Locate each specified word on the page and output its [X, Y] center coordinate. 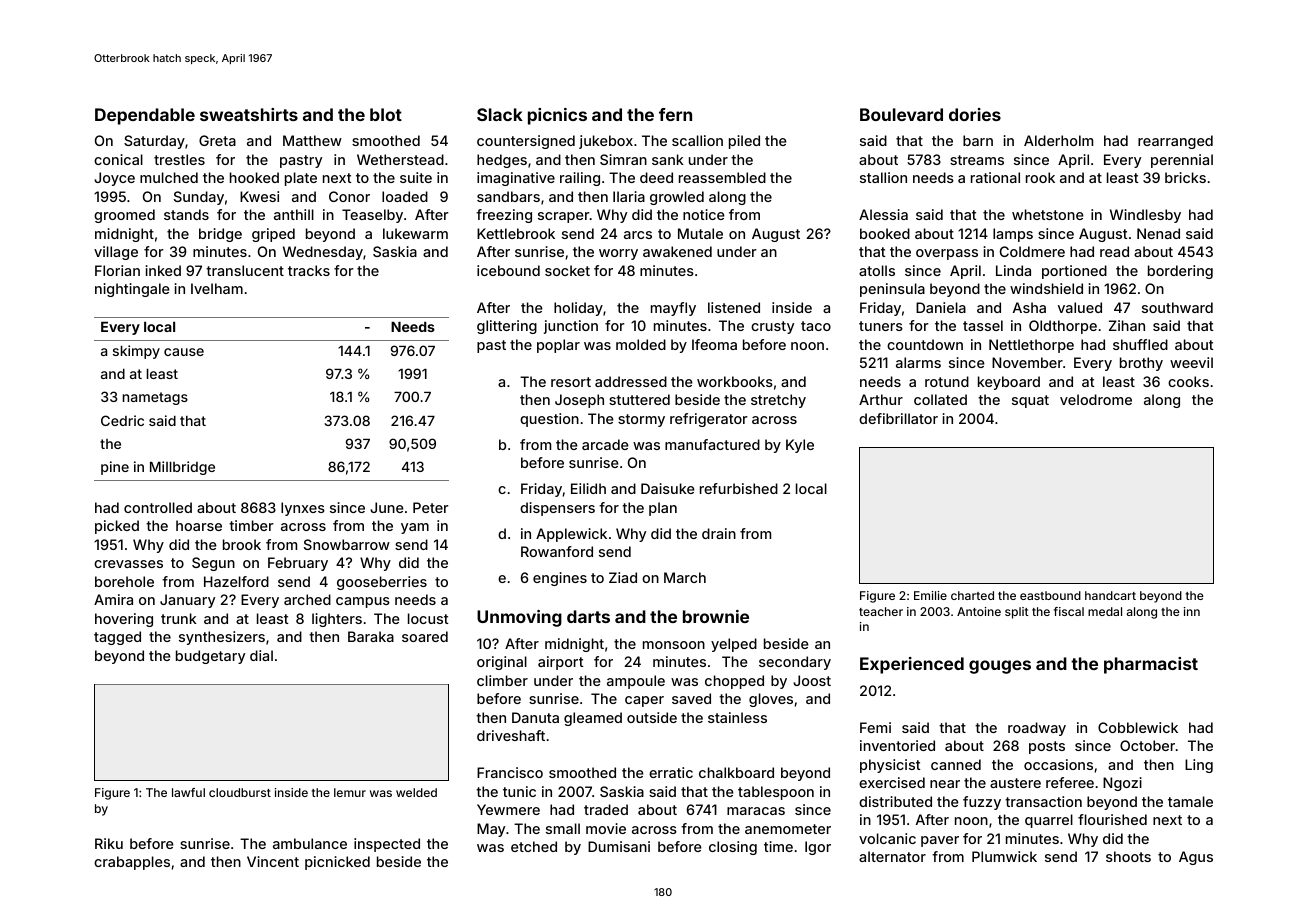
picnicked [337, 863]
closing [733, 848]
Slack [500, 114]
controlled [158, 507]
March [685, 577]
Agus [1196, 858]
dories [975, 114]
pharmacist [1151, 665]
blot [386, 114]
